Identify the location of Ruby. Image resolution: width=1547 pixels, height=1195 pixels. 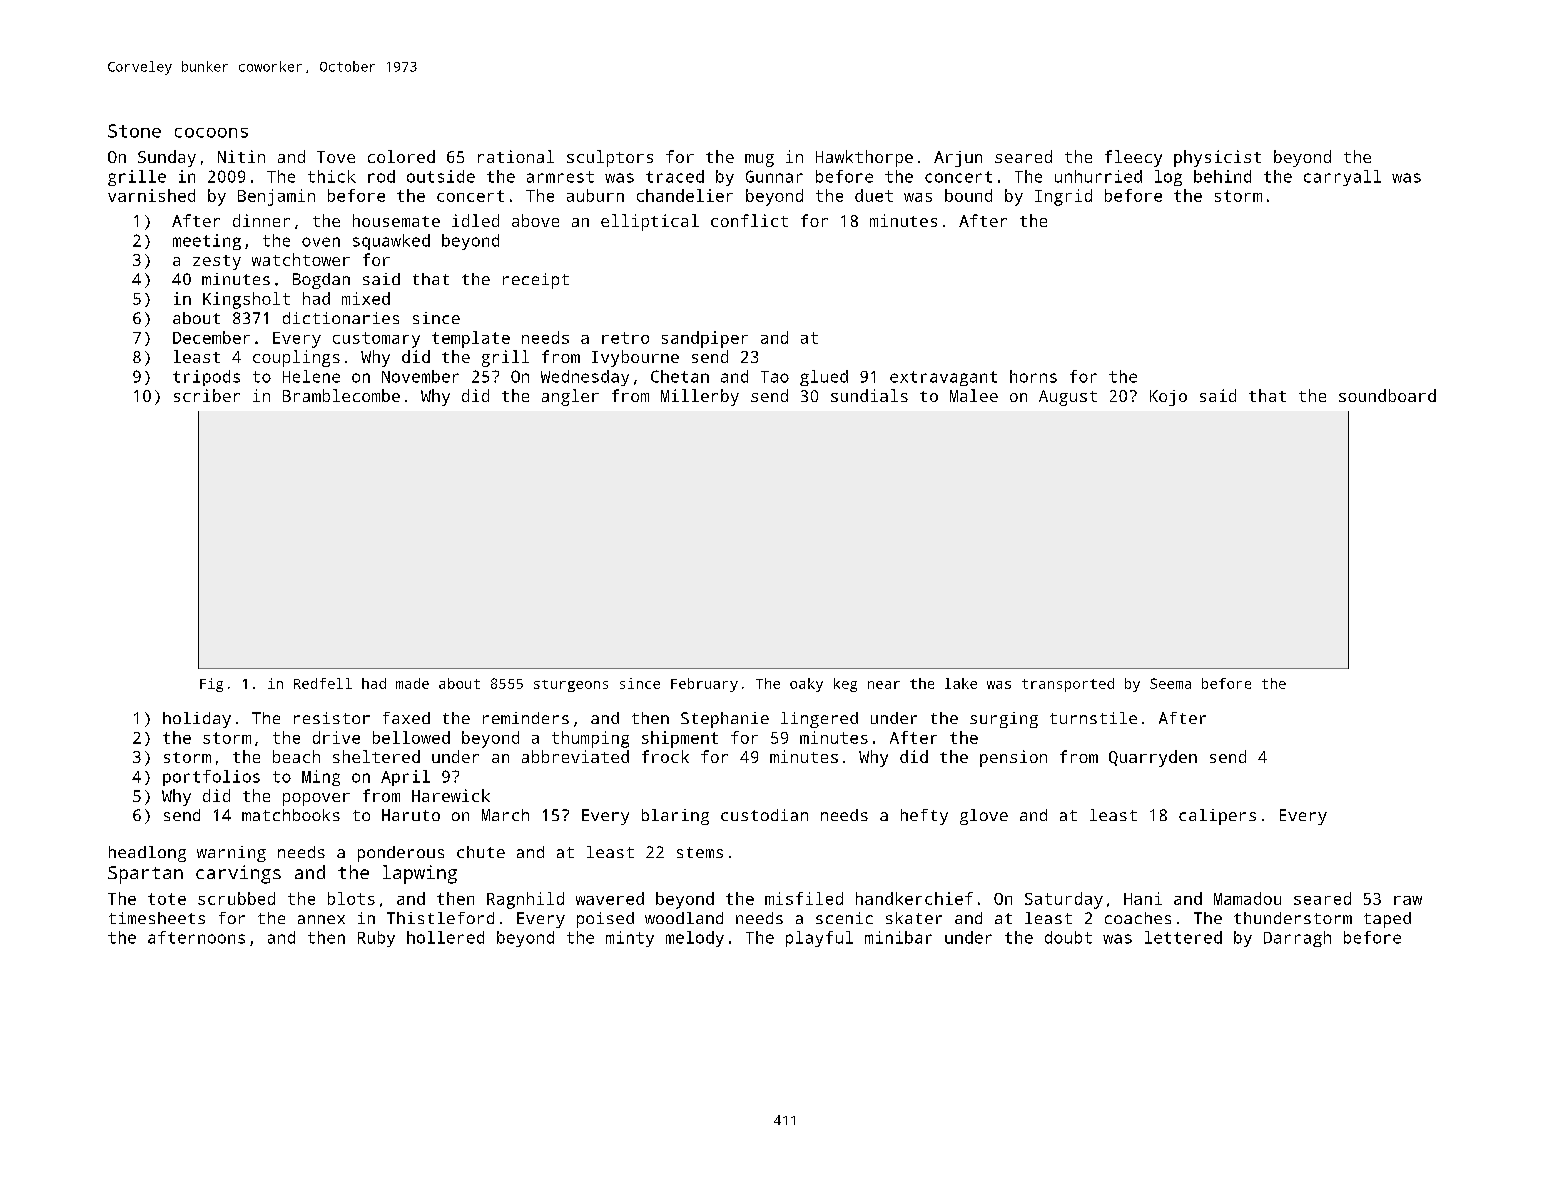
(376, 939).
